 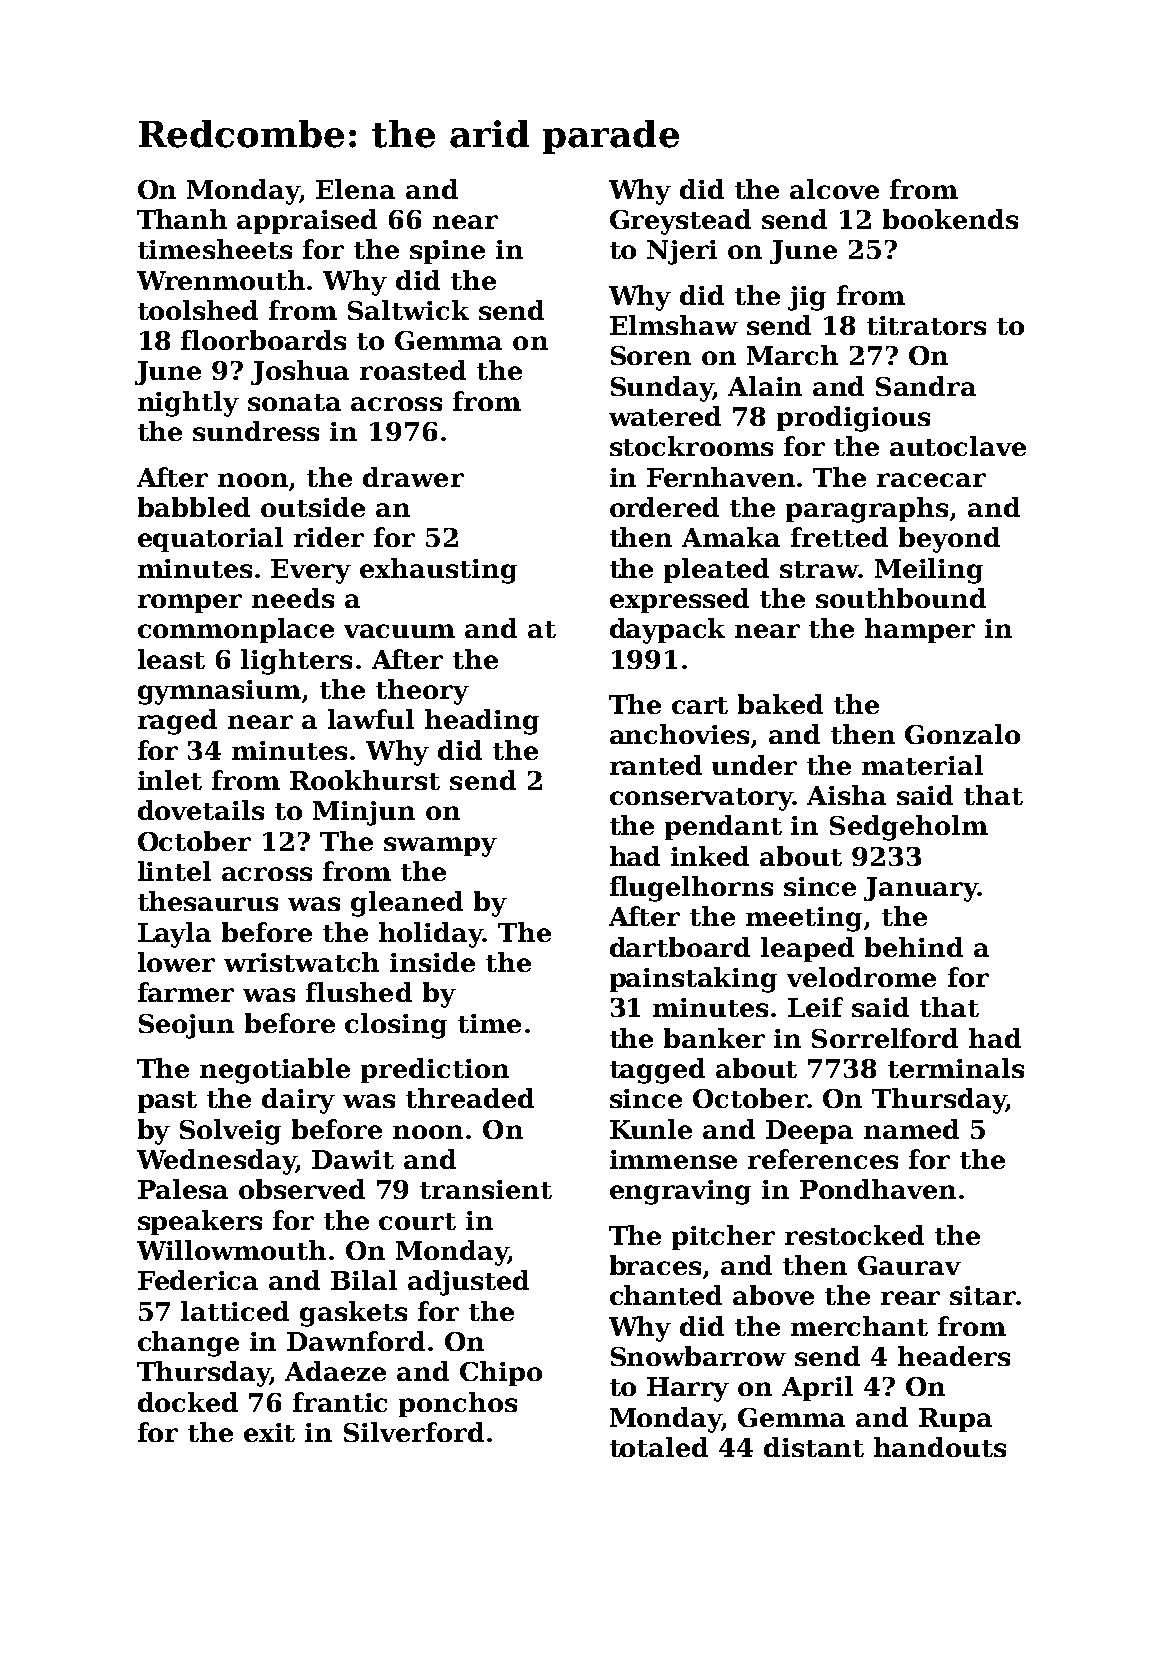 What do you see at coordinates (929, 571) in the screenshot?
I see `Meiling` at bounding box center [929, 571].
